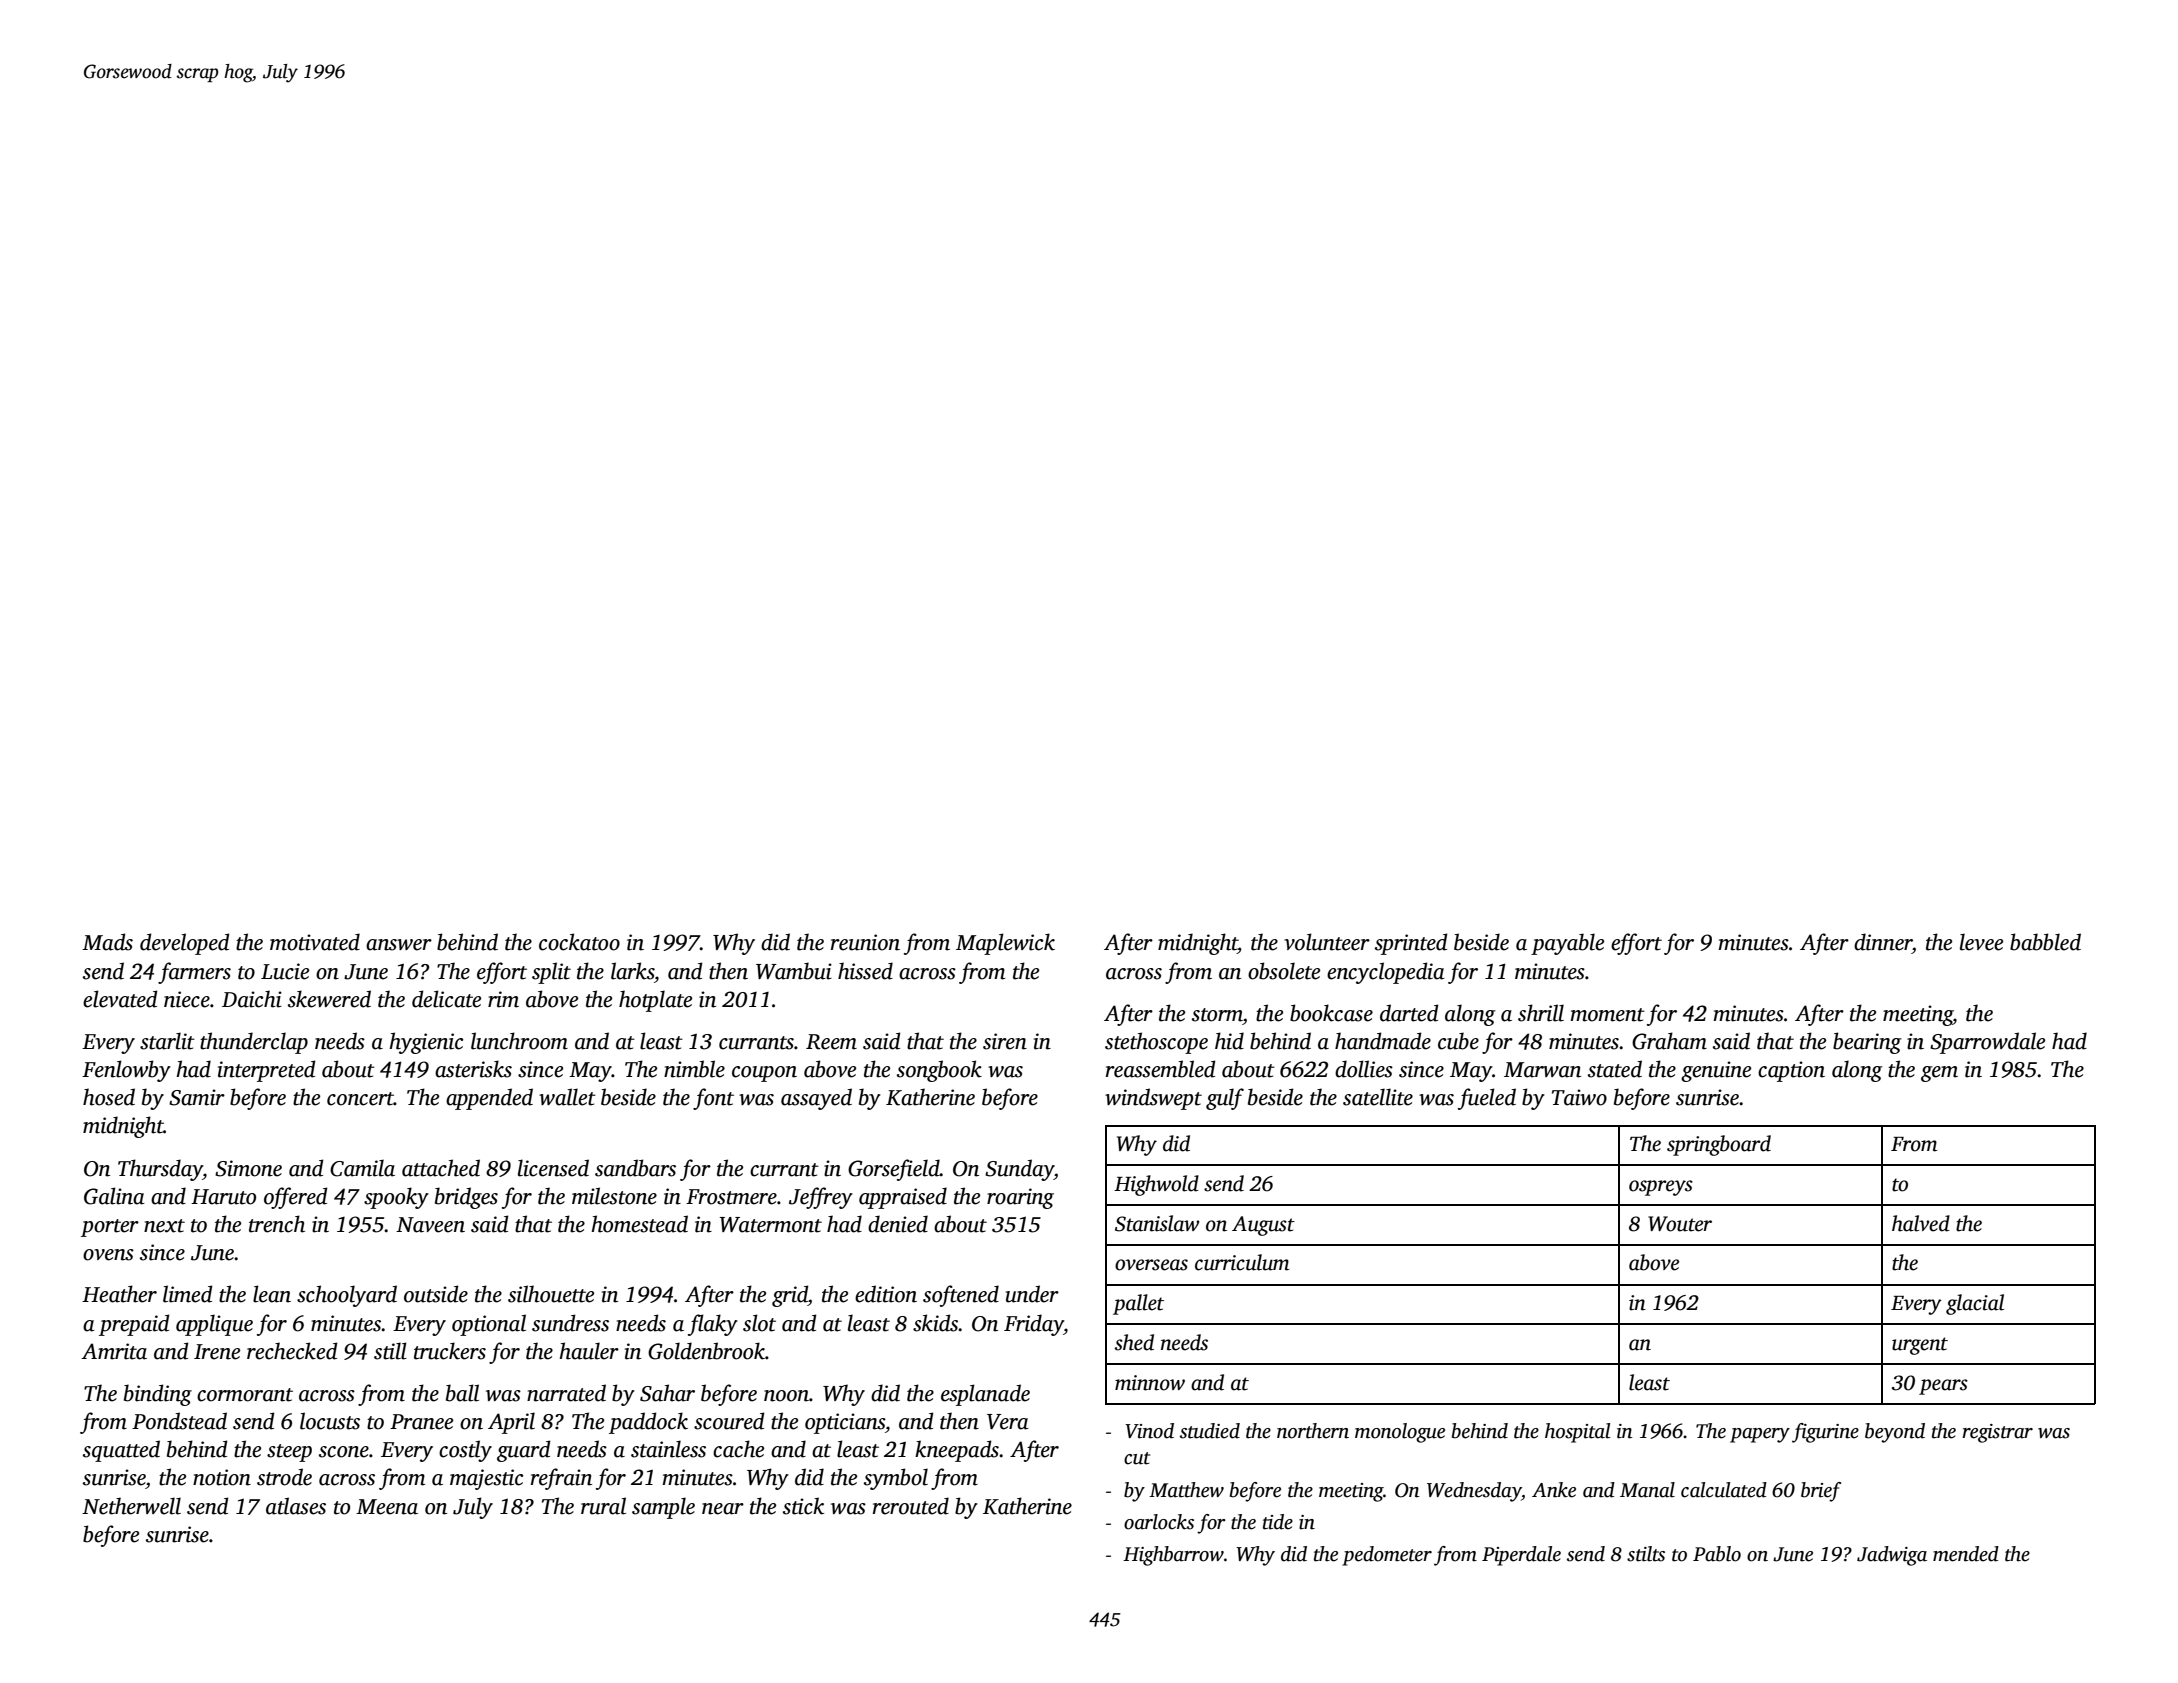 This page has height=1683, width=2178. What do you see at coordinates (1719, 1145) in the page?
I see `springboard` at bounding box center [1719, 1145].
